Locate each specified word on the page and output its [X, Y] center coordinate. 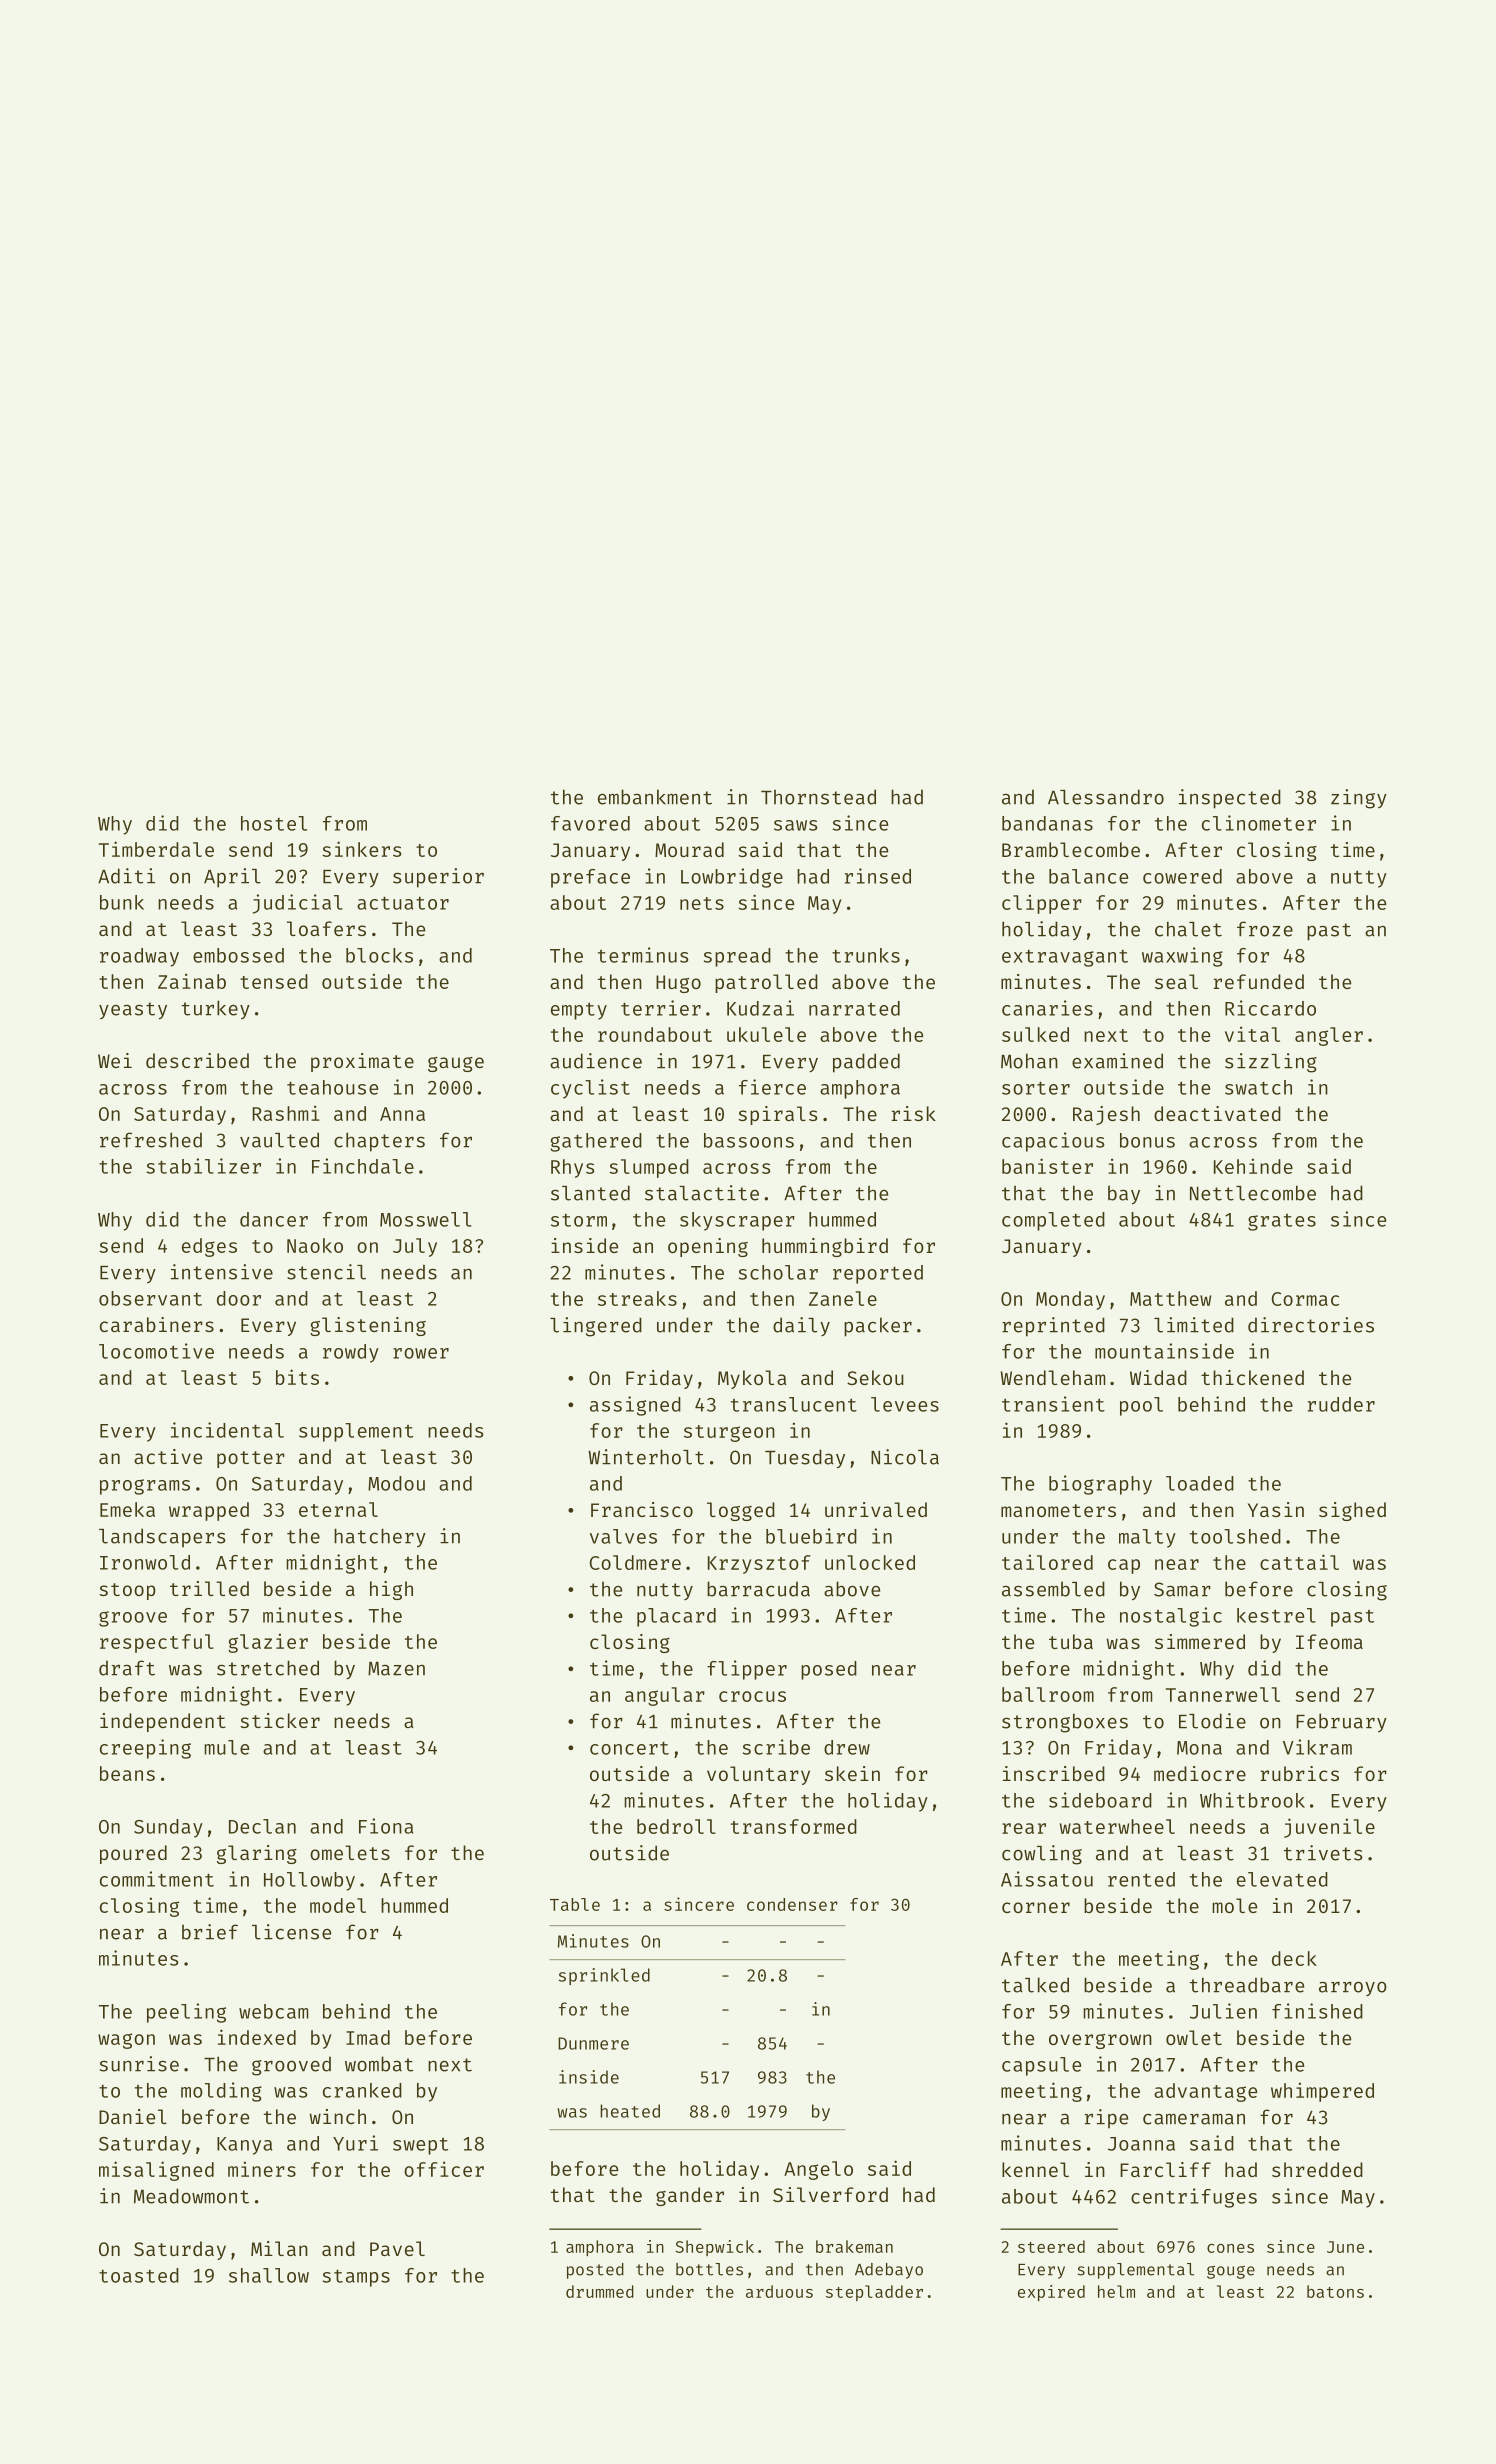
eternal [338, 1509]
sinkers [361, 849]
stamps [356, 2278]
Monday [1070, 1300]
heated [630, 2111]
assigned [635, 1406]
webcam [273, 2011]
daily [801, 1326]
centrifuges [1194, 2198]
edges [209, 1247]
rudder [1341, 1404]
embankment [655, 797]
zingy [1359, 799]
